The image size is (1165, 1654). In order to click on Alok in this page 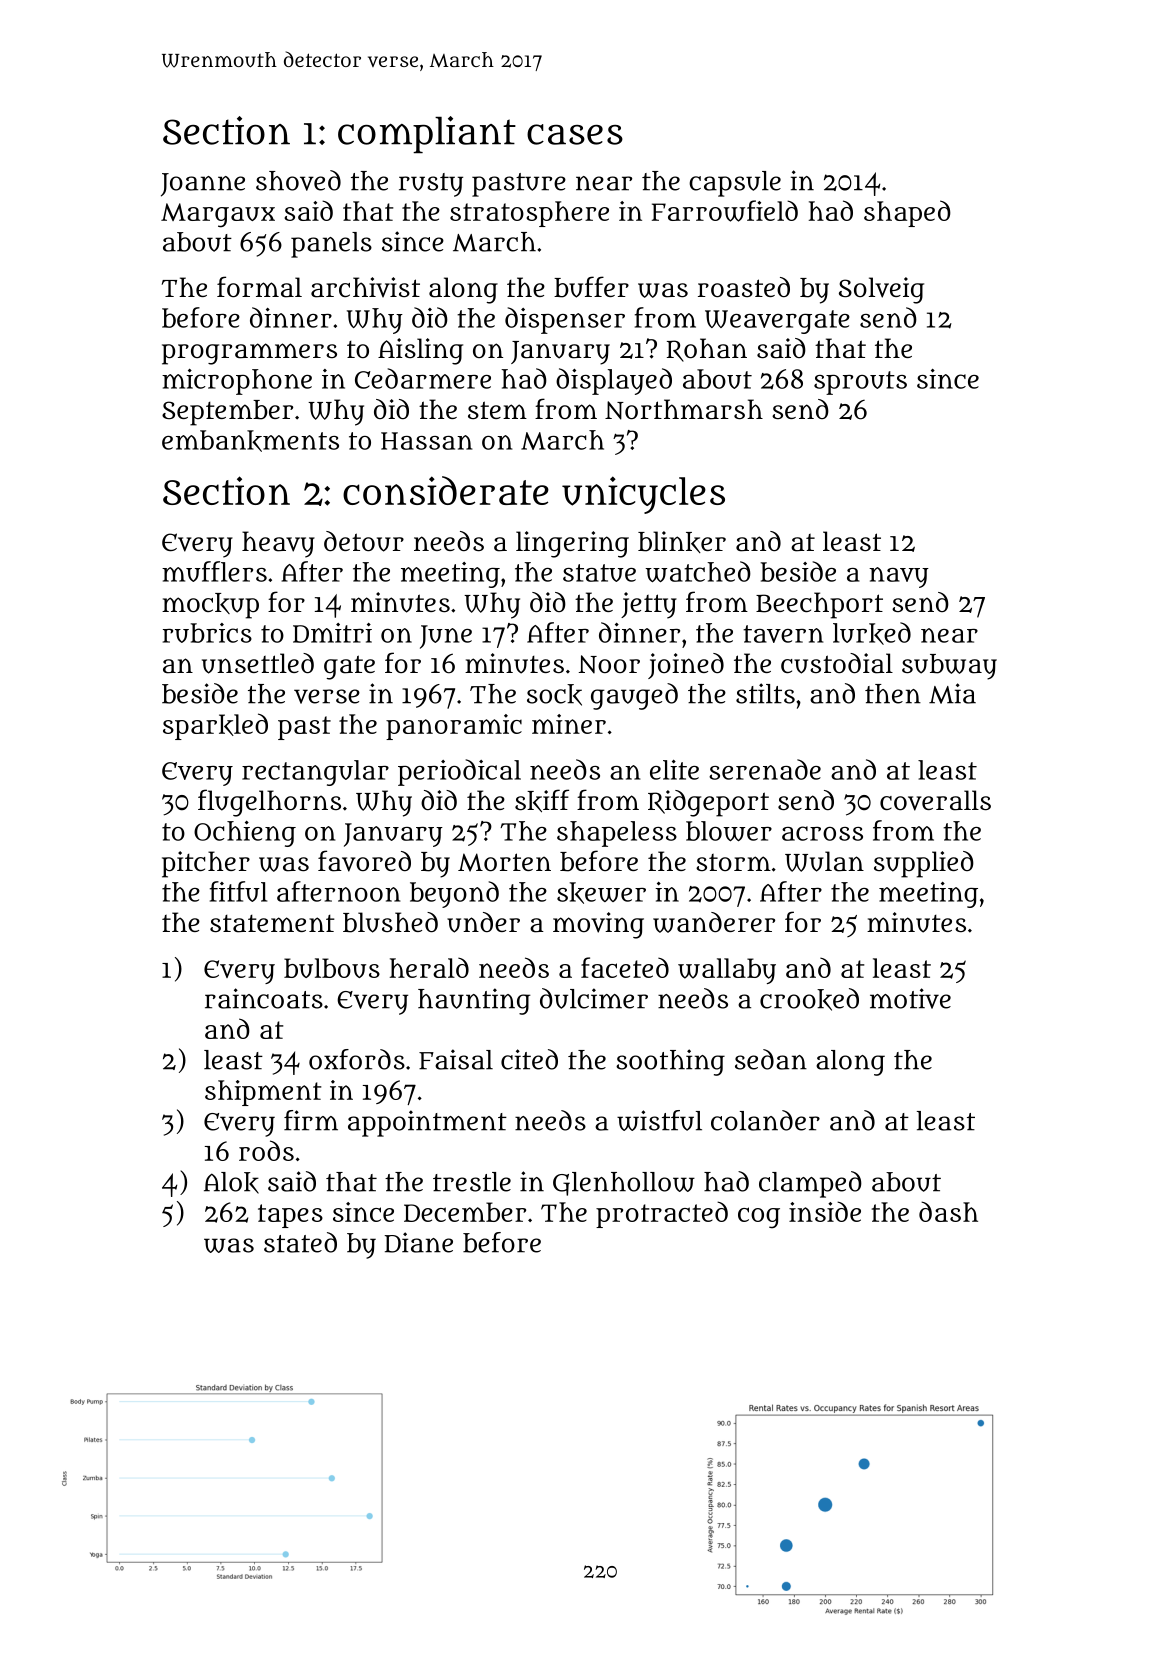, I will do `click(231, 1183)`.
